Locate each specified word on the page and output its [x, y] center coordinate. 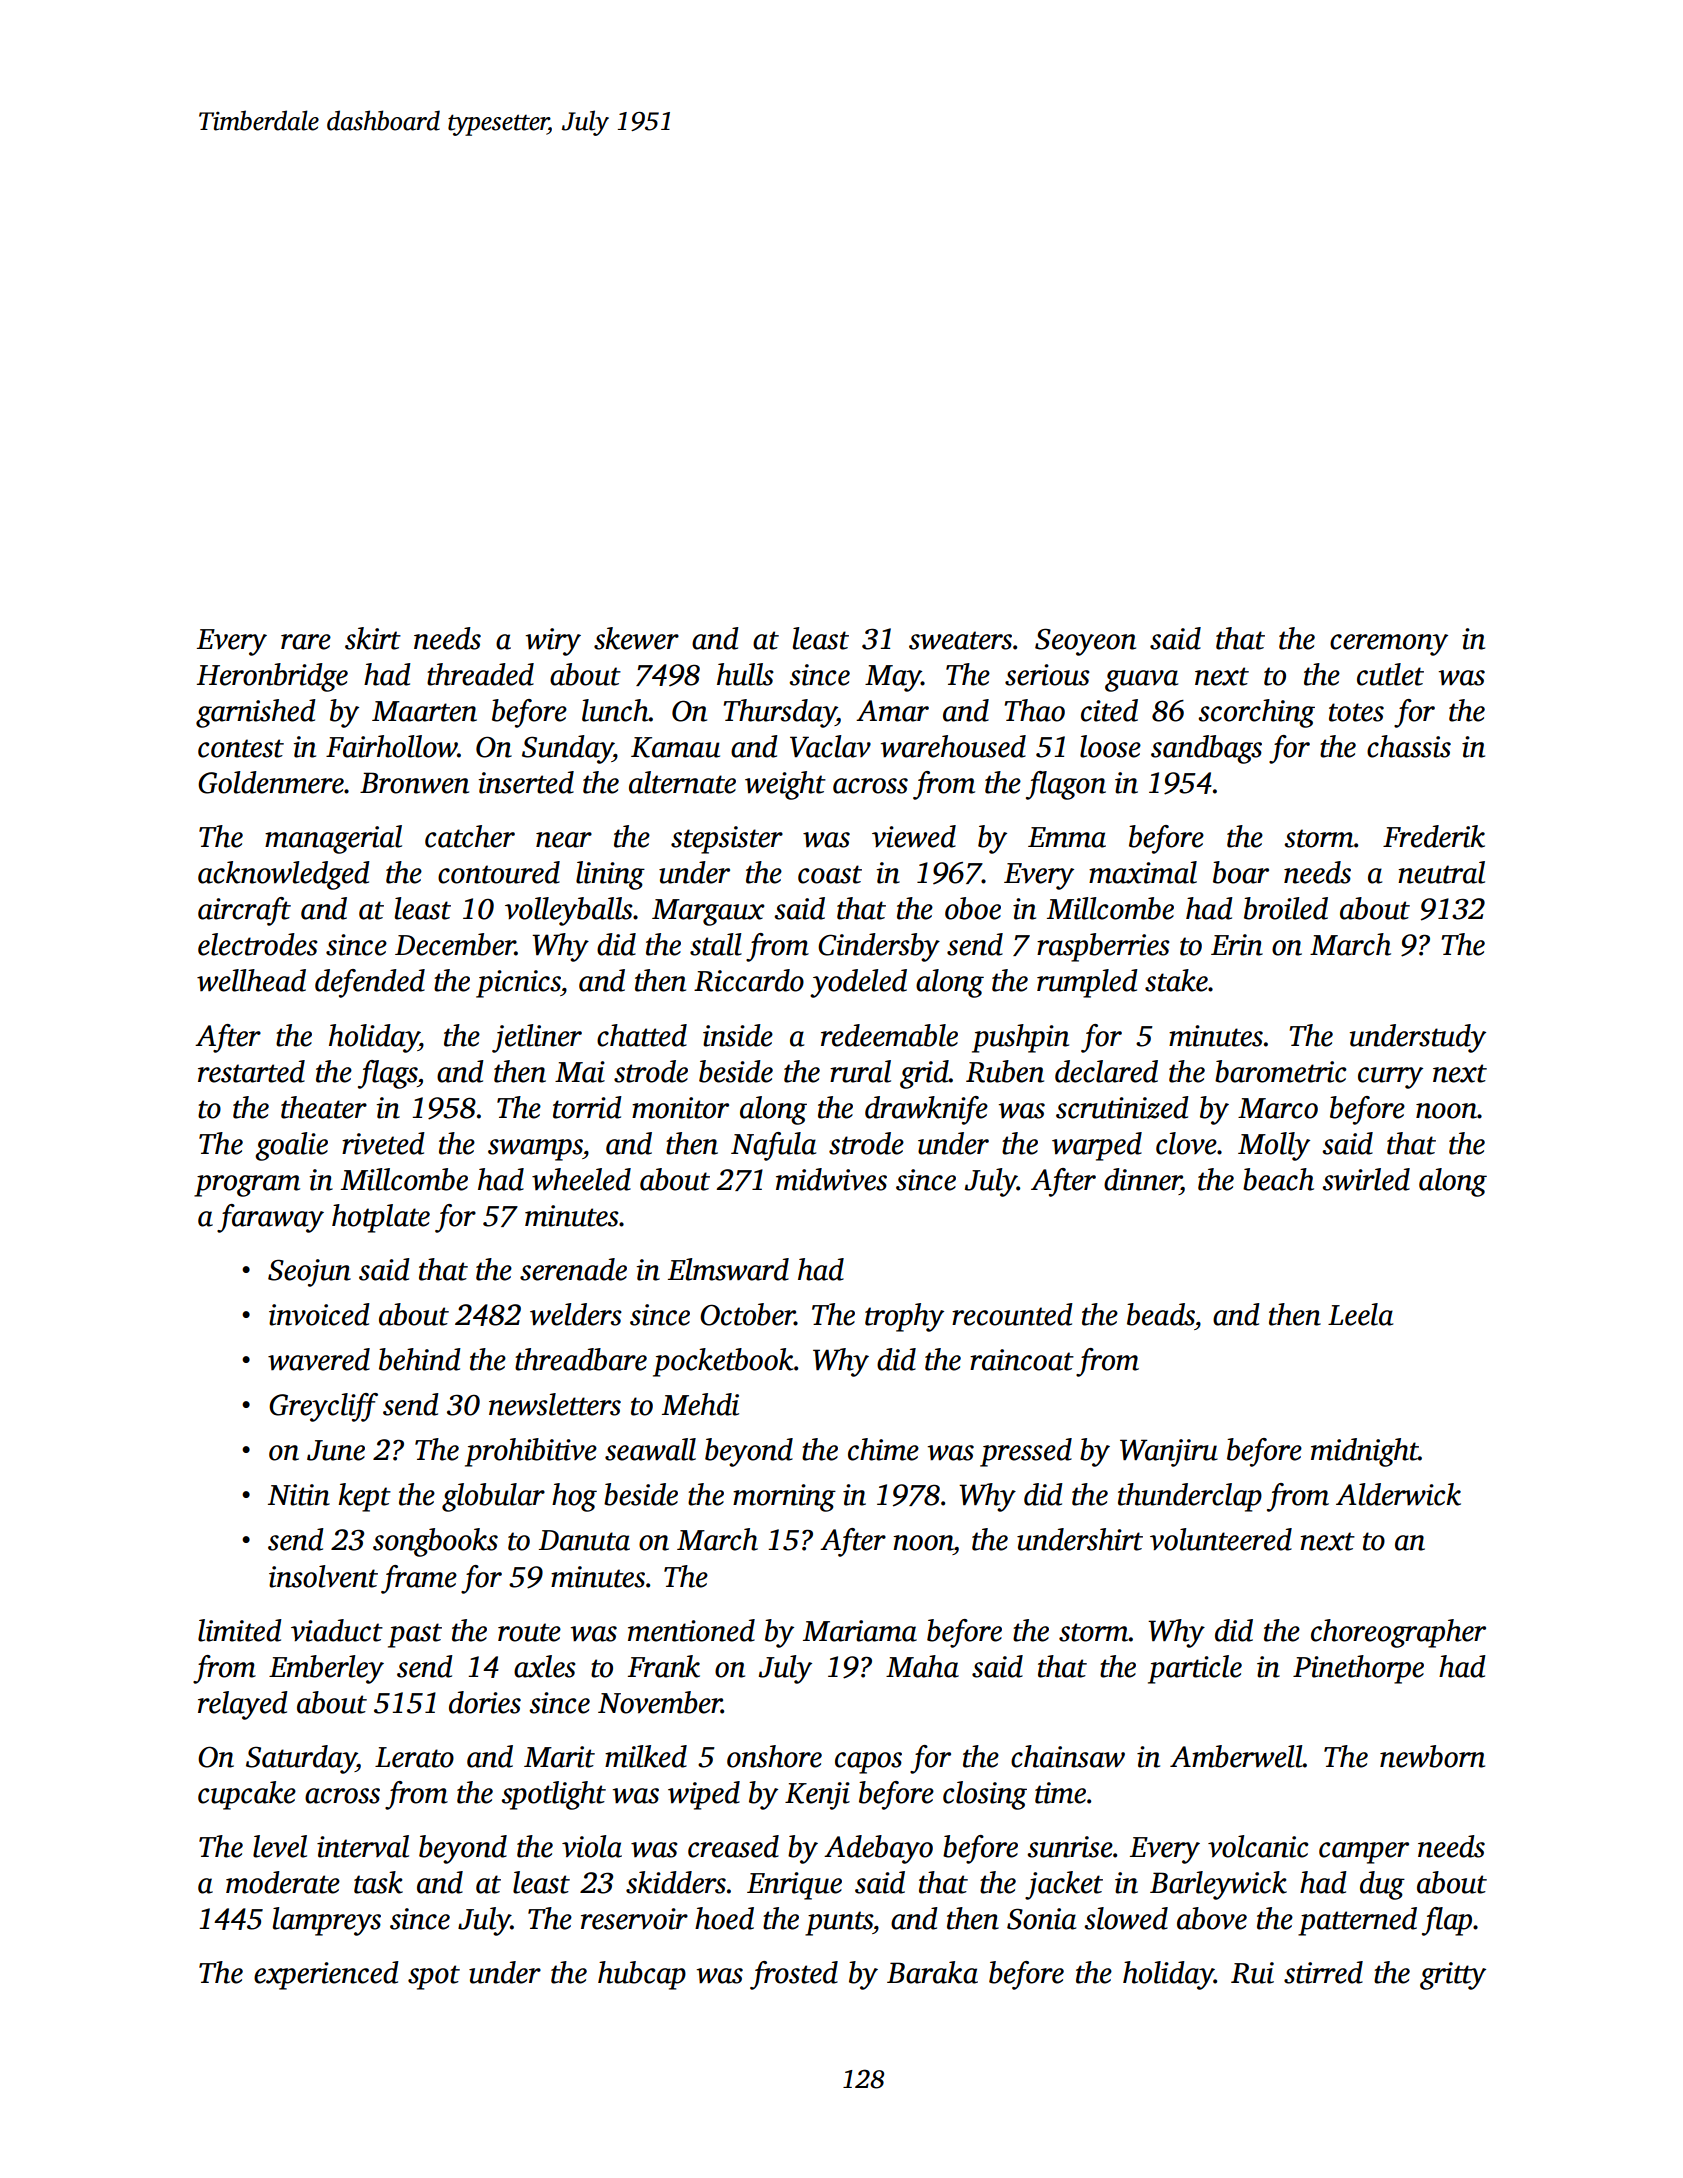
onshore [774, 1756]
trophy [904, 1317]
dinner [1142, 1179]
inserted [526, 782]
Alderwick [1398, 1494]
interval [363, 1846]
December [455, 944]
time [1060, 1793]
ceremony [1389, 645]
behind [420, 1359]
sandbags [1206, 749]
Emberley [326, 1669]
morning [784, 1498]
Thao [1034, 710]
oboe [973, 908]
